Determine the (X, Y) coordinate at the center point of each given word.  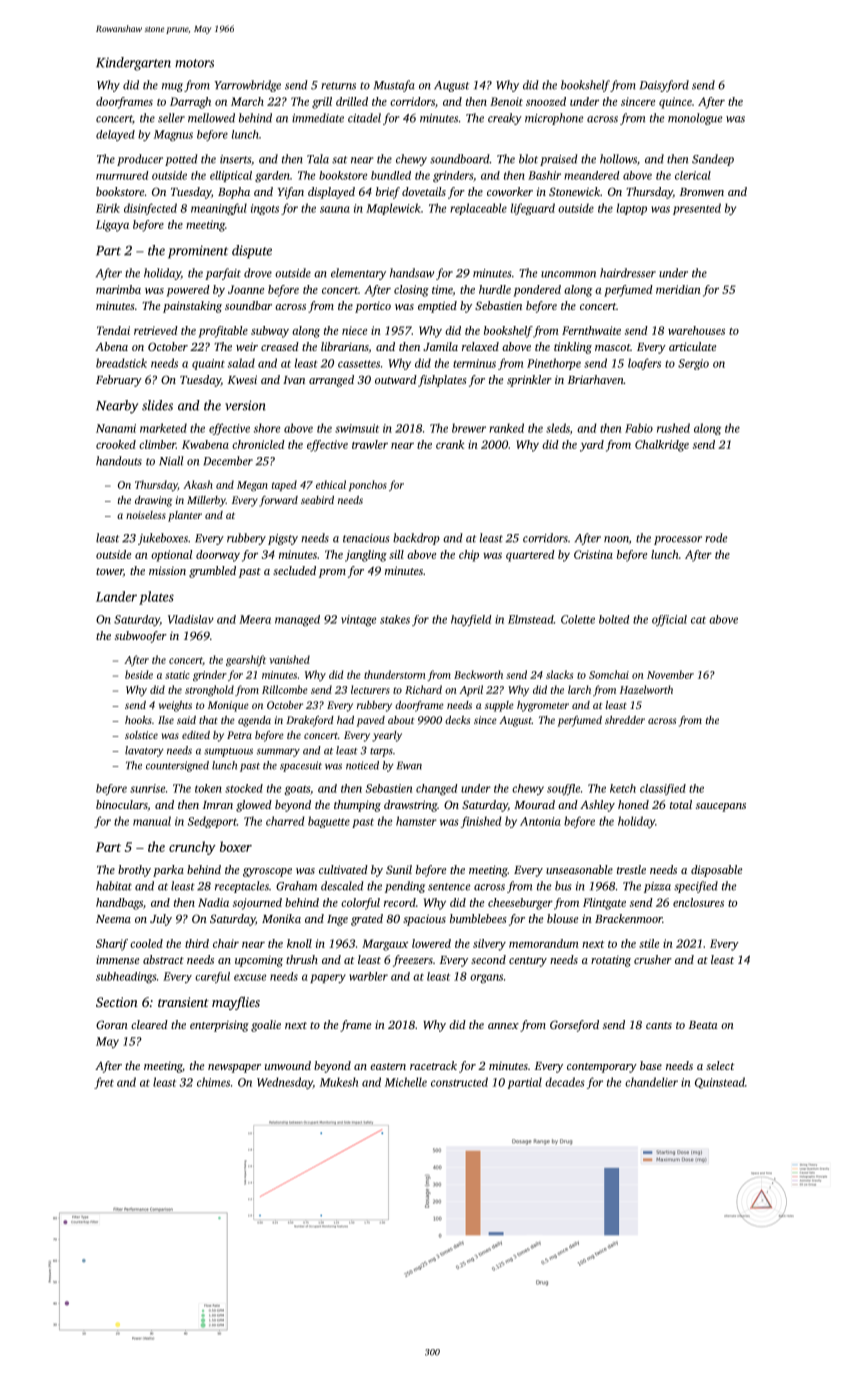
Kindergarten (133, 64)
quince (675, 103)
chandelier (651, 1082)
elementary (358, 274)
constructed (459, 1082)
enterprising (219, 1026)
